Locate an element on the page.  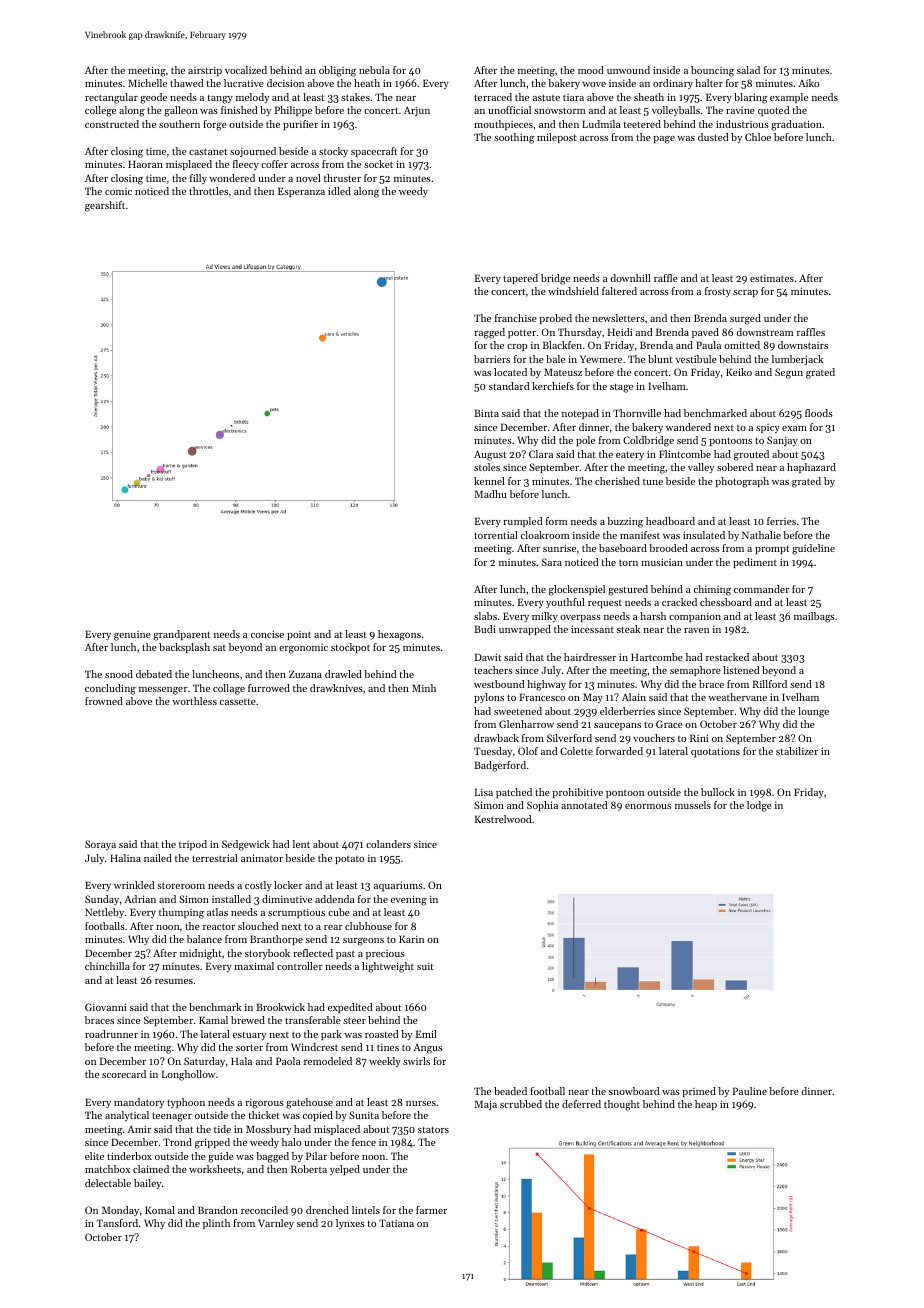
floods is located at coordinates (819, 413).
